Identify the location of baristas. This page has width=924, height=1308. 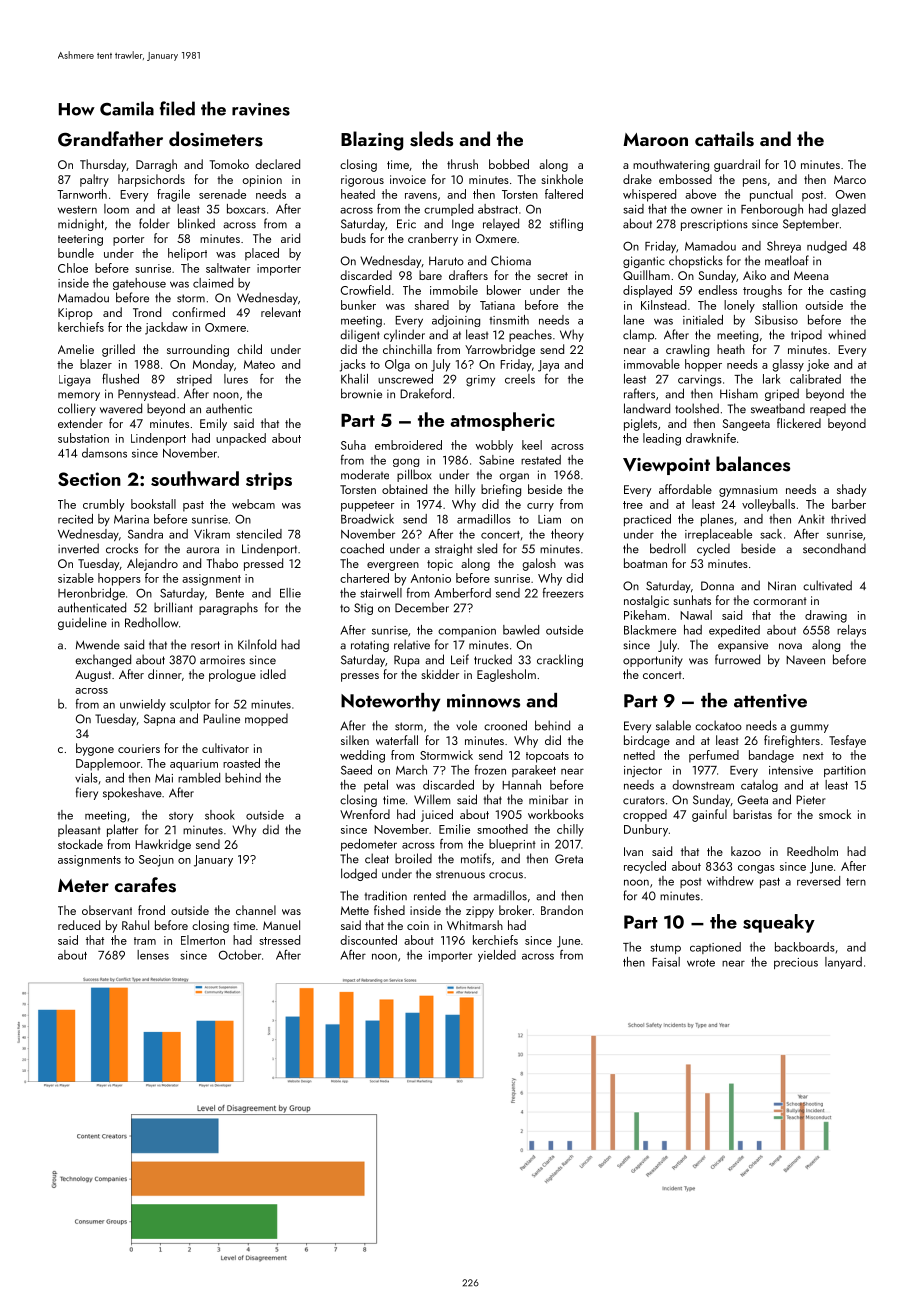
(752, 814).
